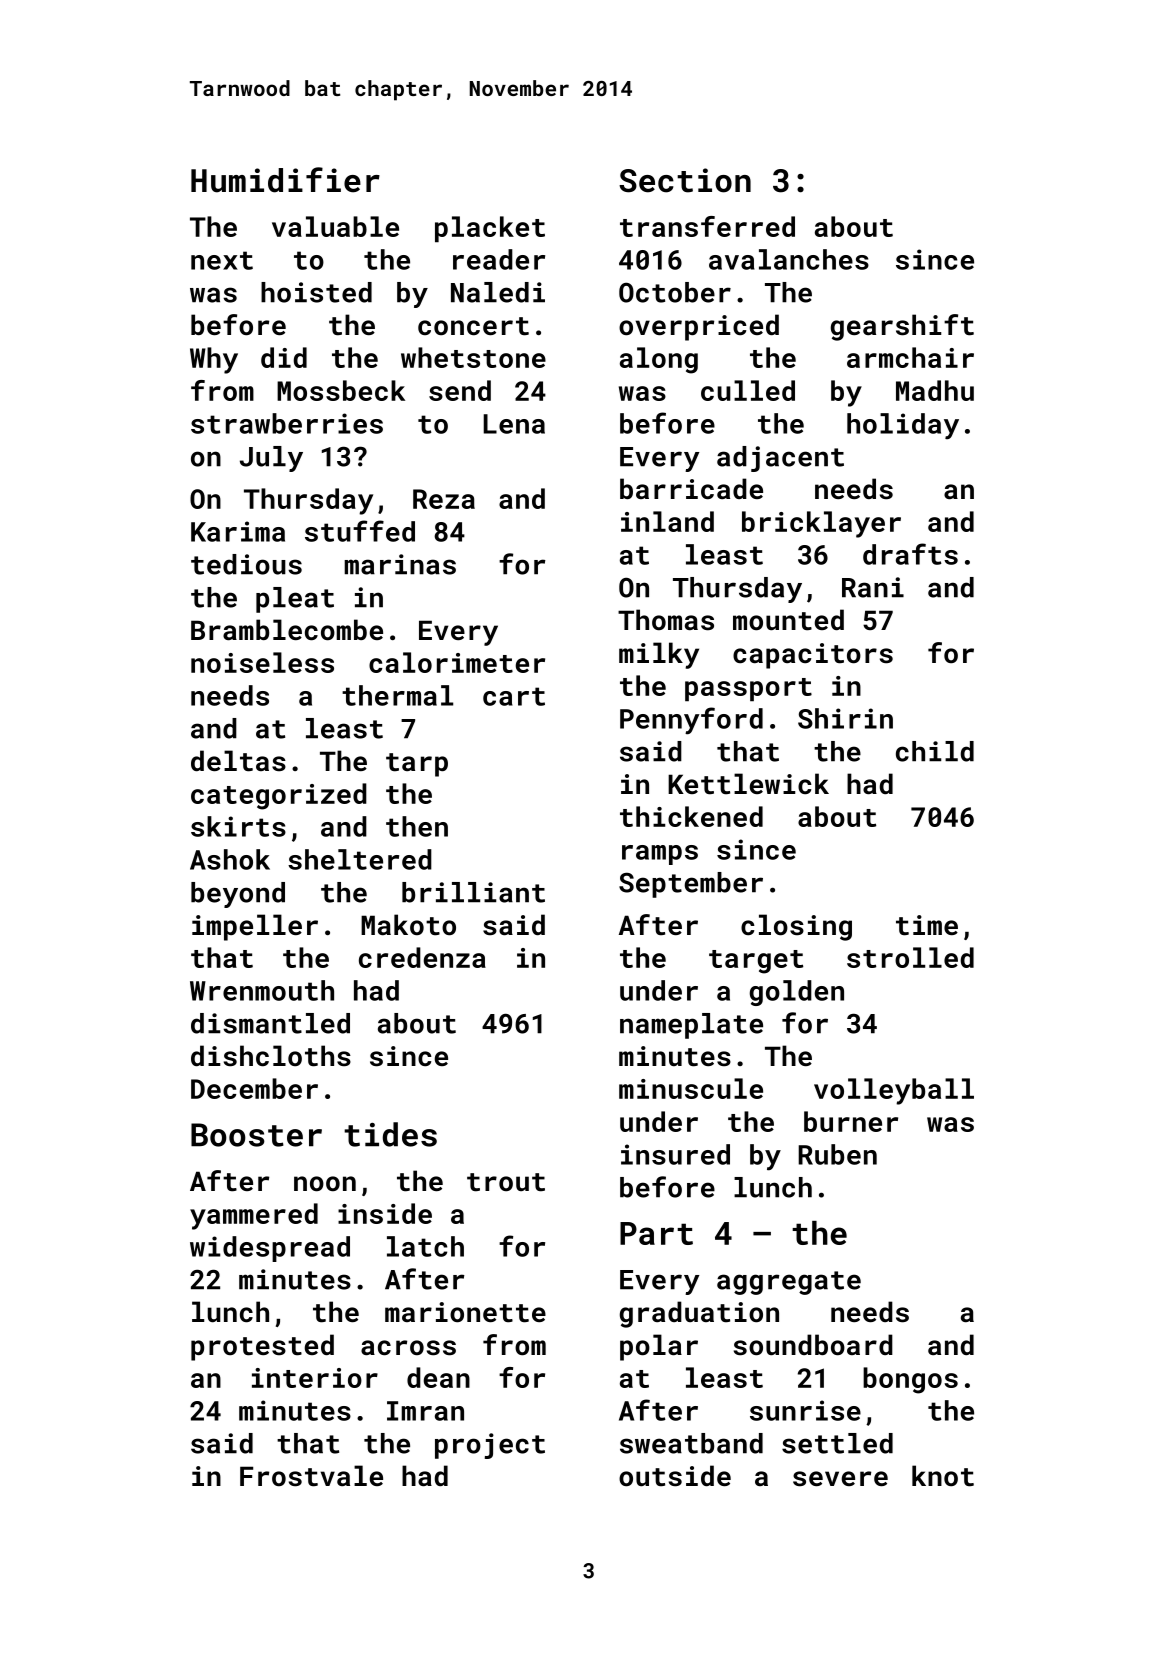 This document has width=1165, height=1654. Describe the element at coordinates (254, 1088) in the document. I see `December` at that location.
